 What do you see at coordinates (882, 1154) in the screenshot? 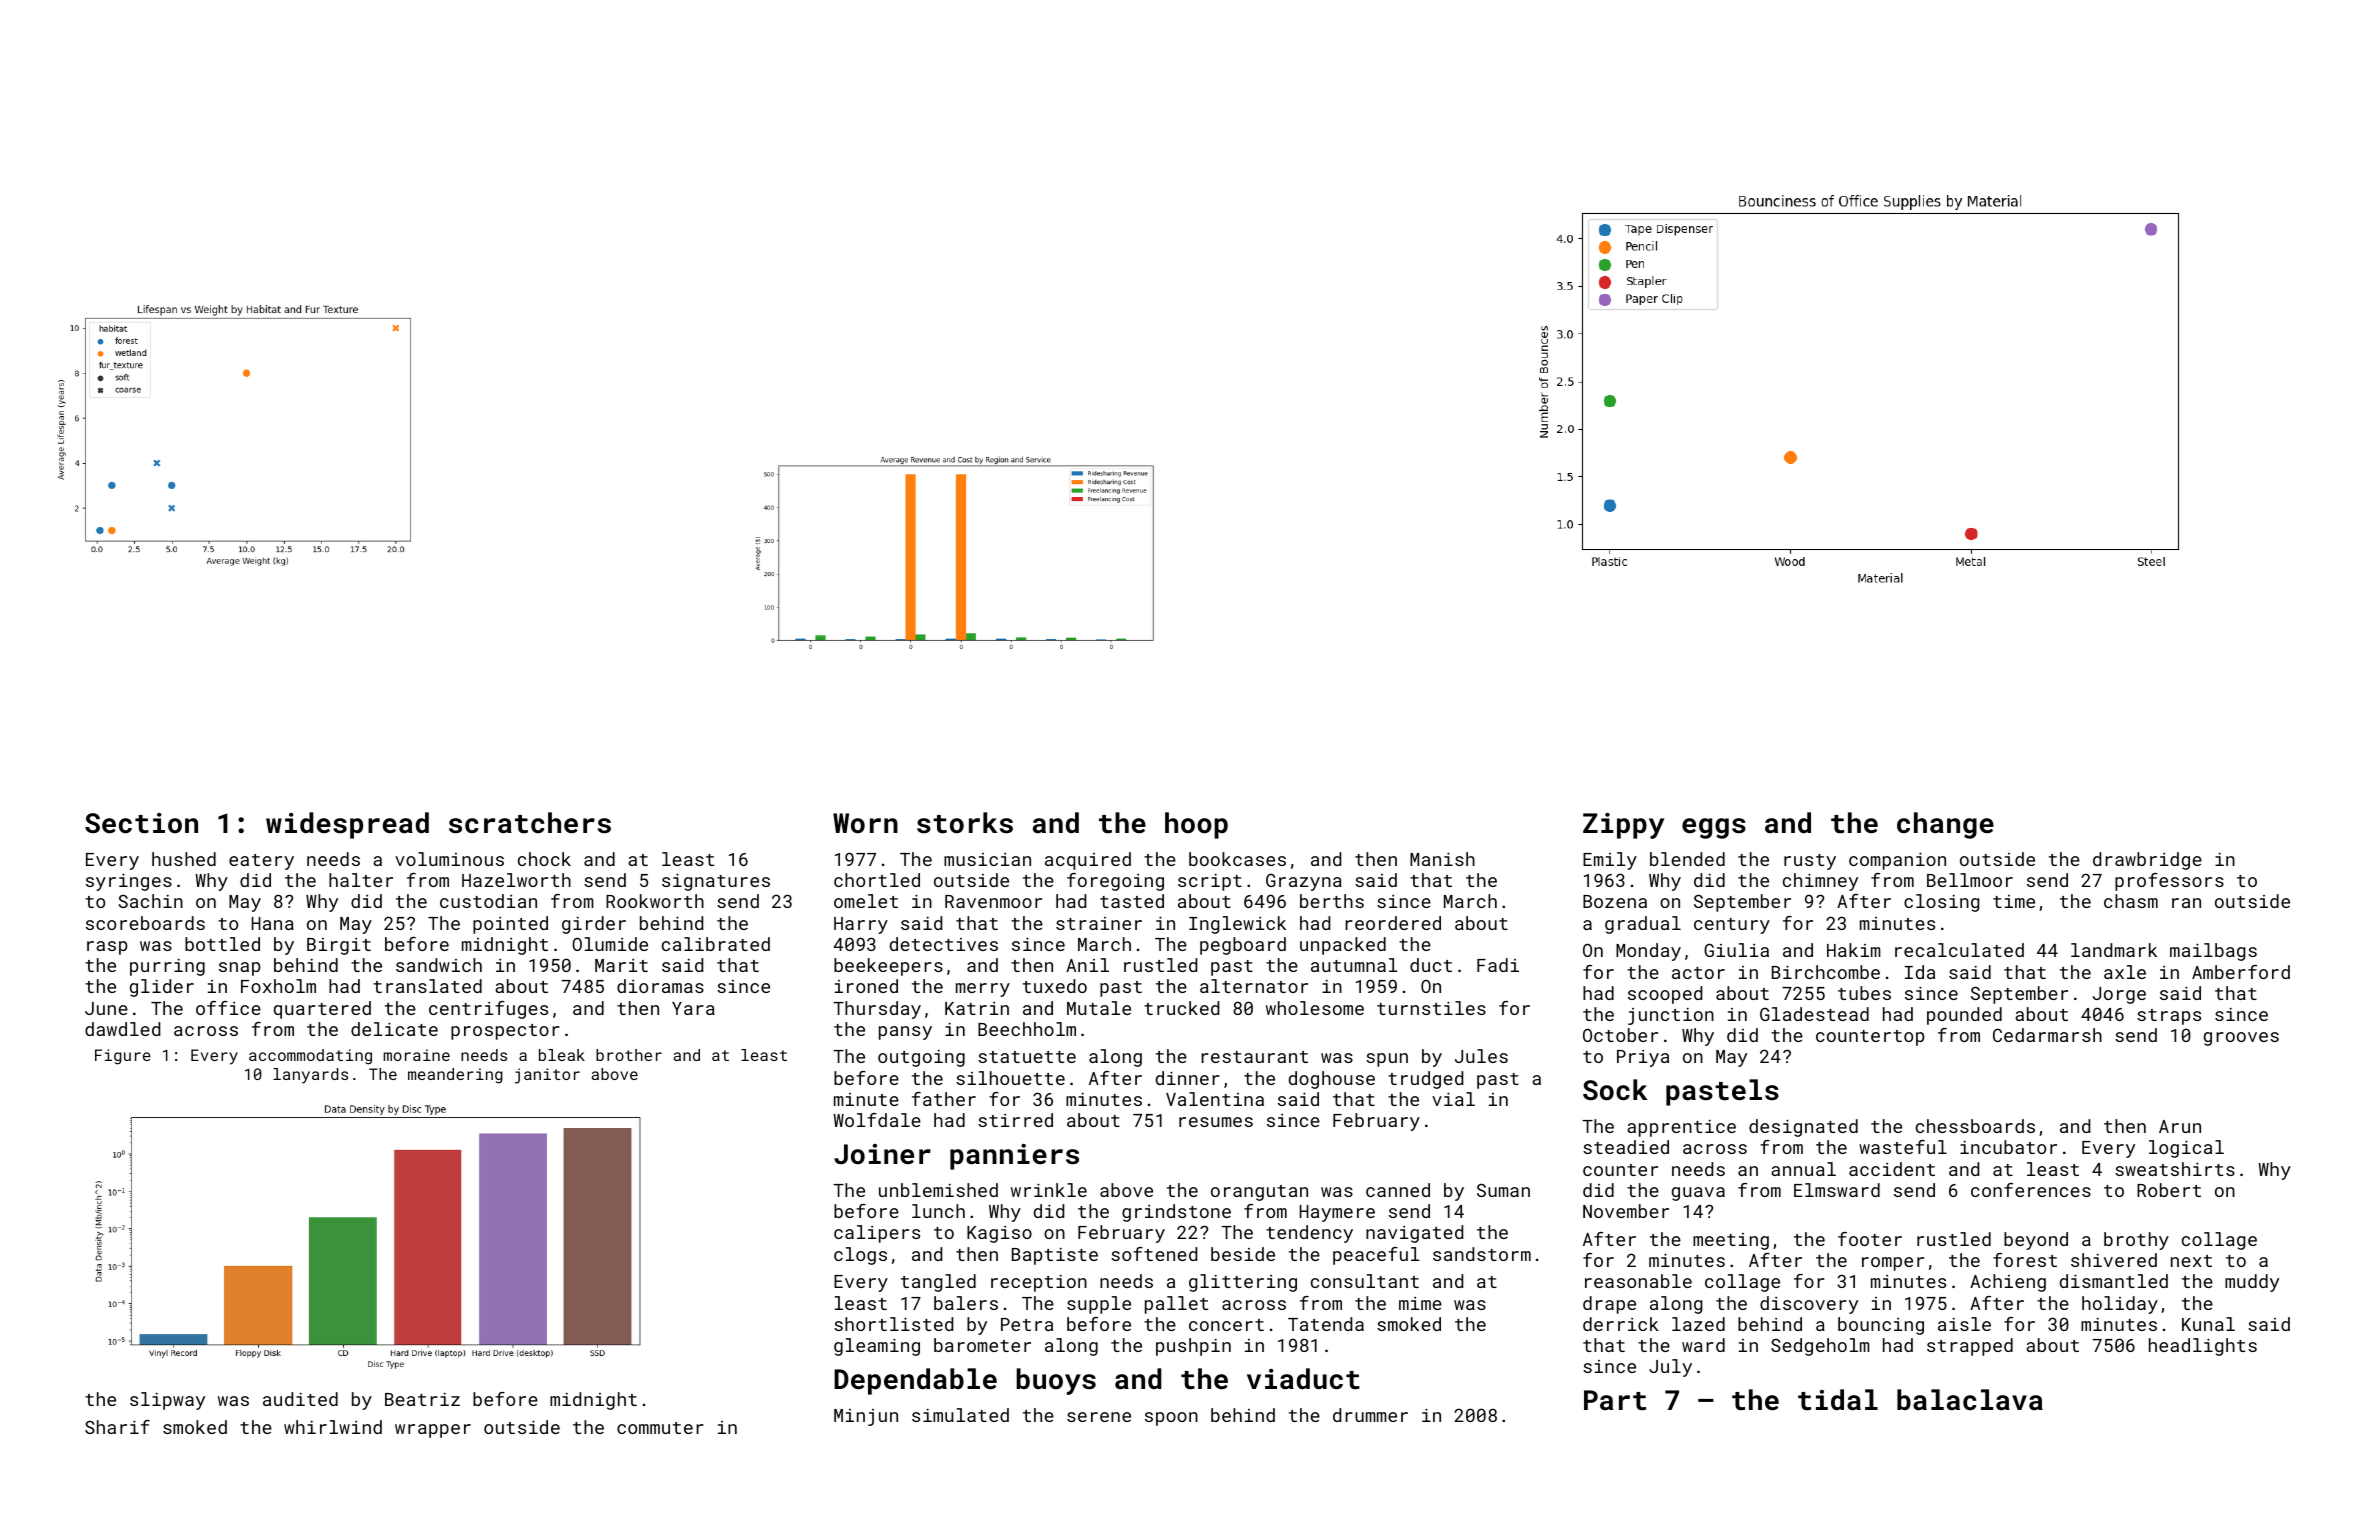
I see `Joiner` at bounding box center [882, 1154].
